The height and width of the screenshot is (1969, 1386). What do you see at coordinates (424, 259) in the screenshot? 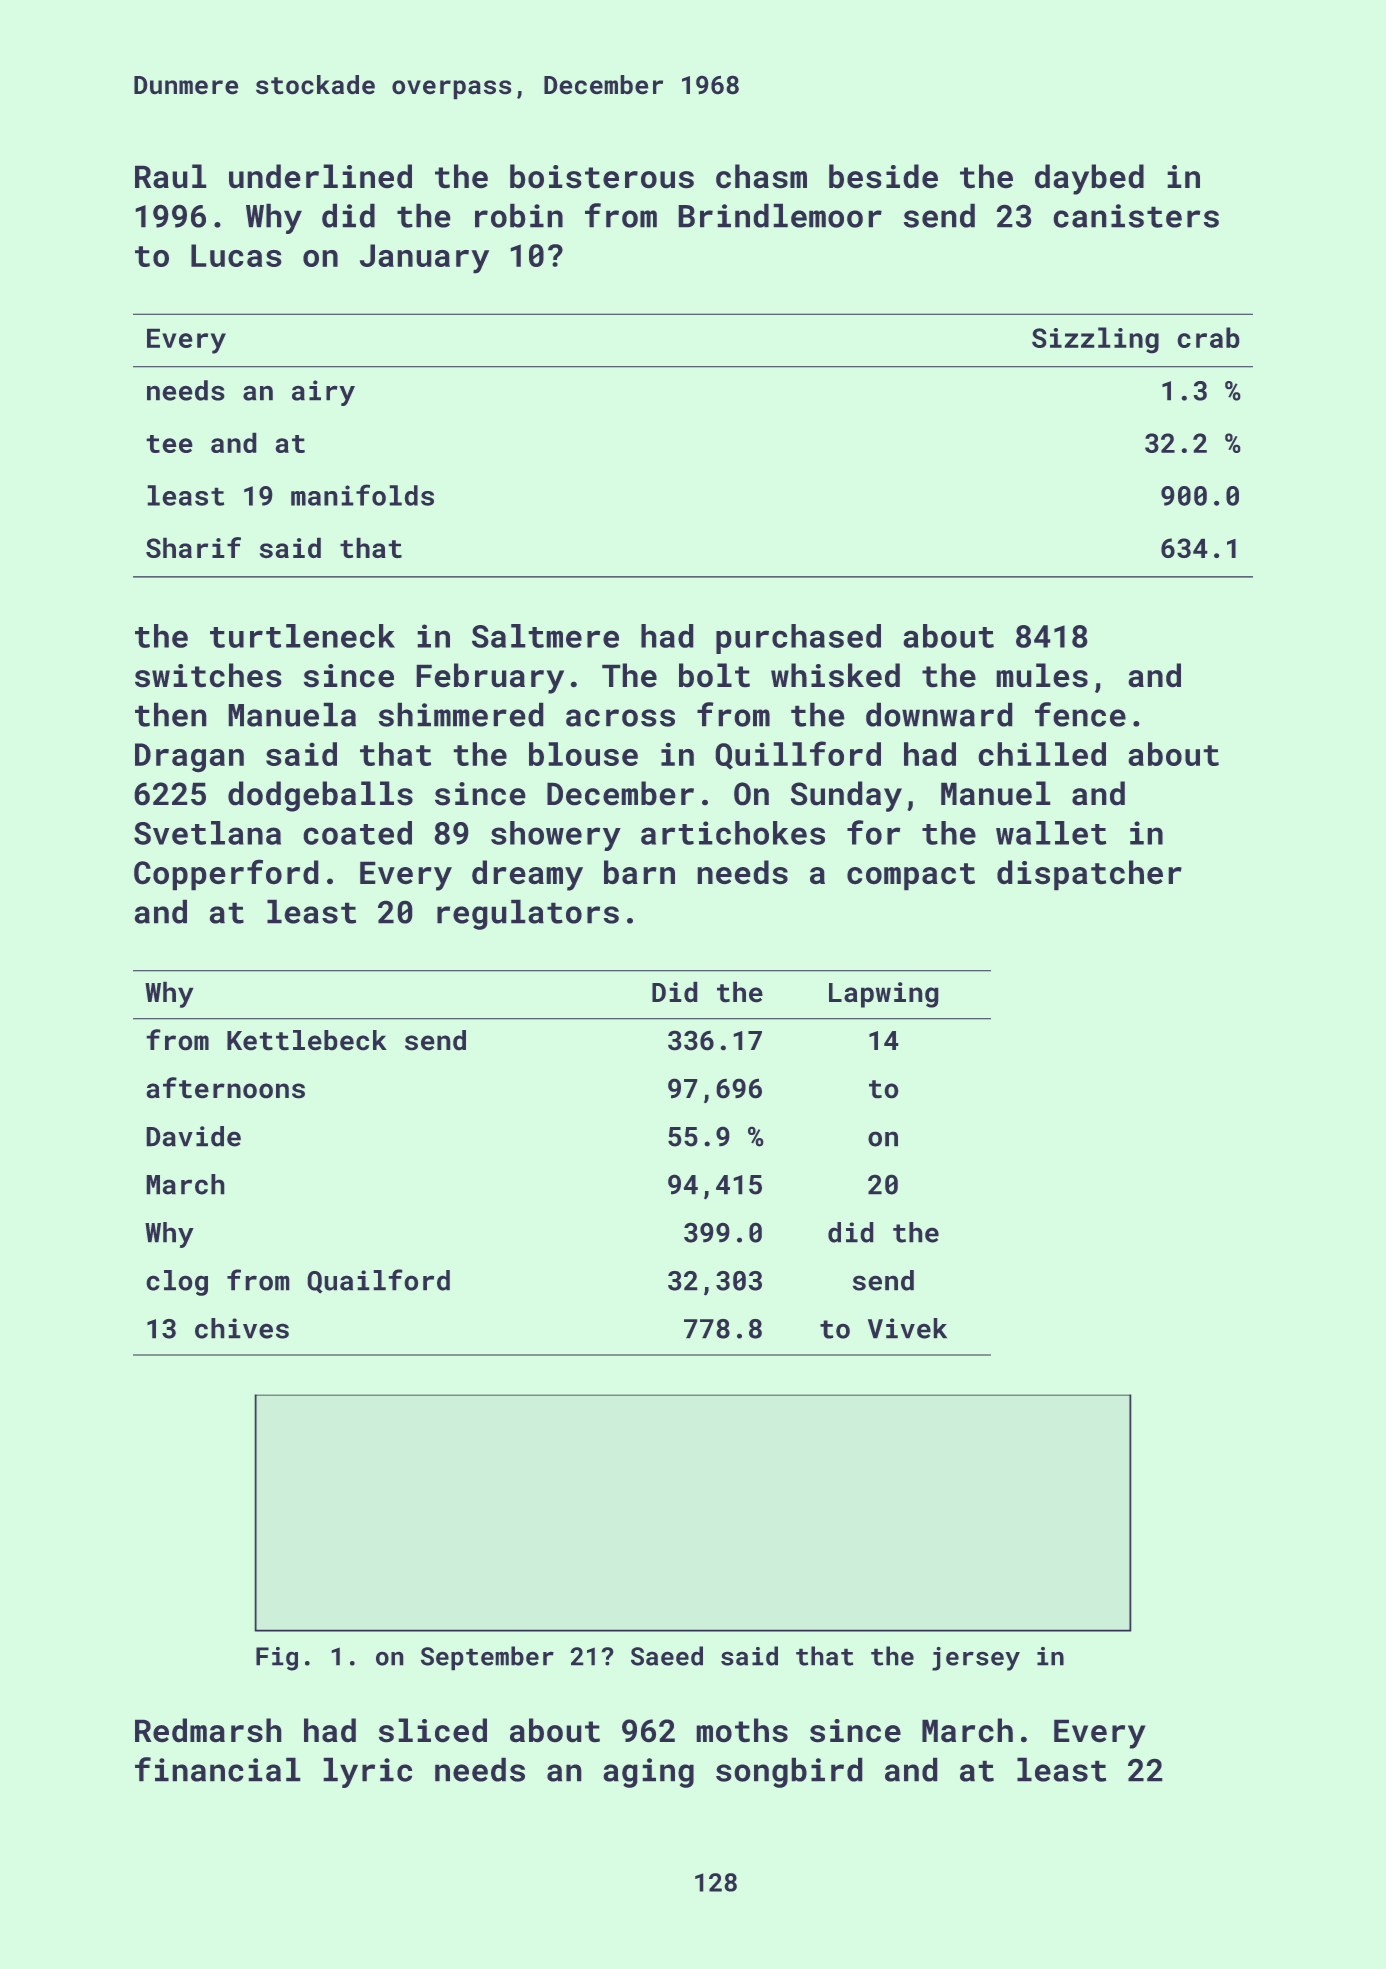
I see `January` at bounding box center [424, 259].
